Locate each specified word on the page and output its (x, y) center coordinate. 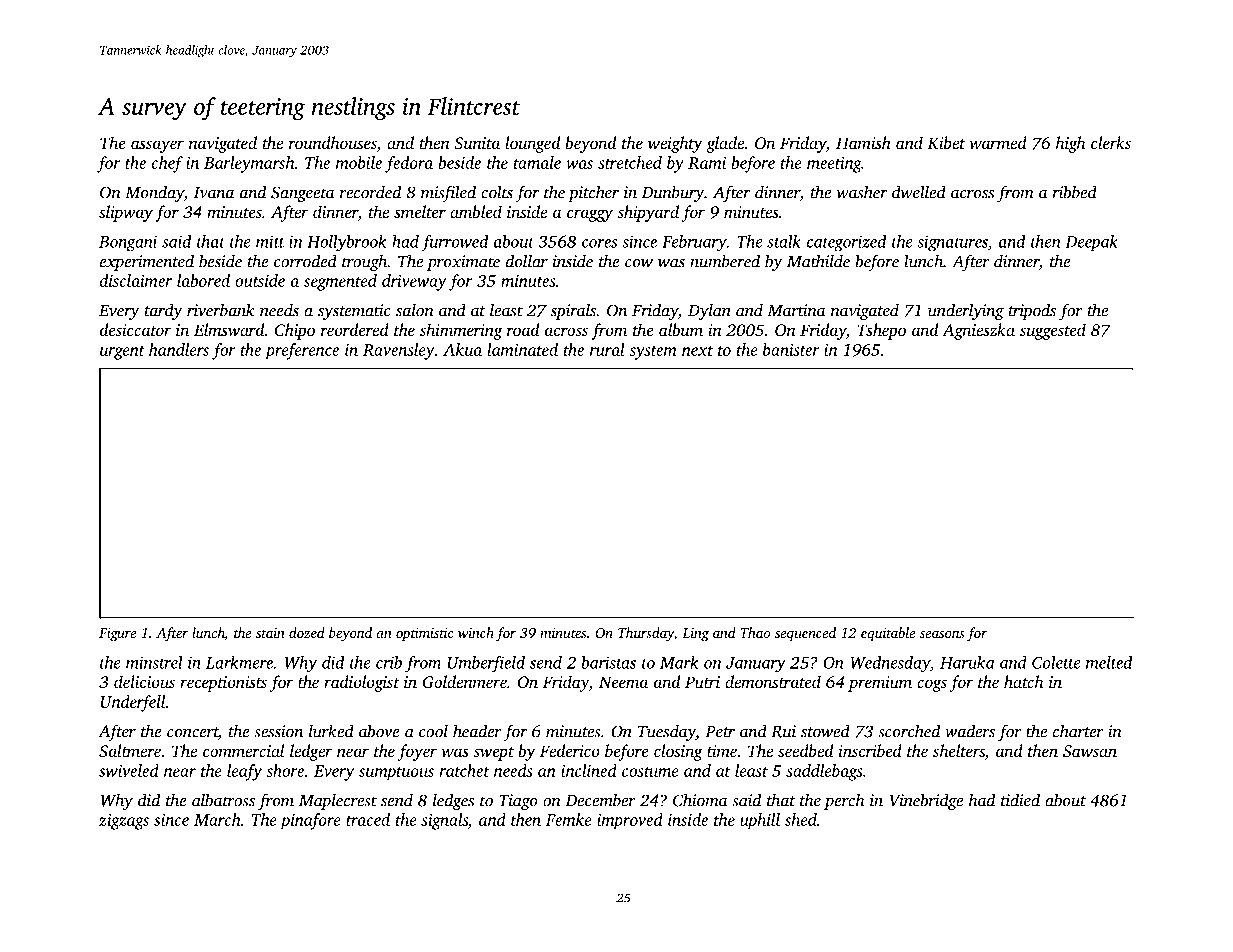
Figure (118, 635)
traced (368, 819)
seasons (942, 634)
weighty (675, 144)
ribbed (1074, 192)
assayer (157, 146)
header (477, 731)
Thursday (646, 634)
